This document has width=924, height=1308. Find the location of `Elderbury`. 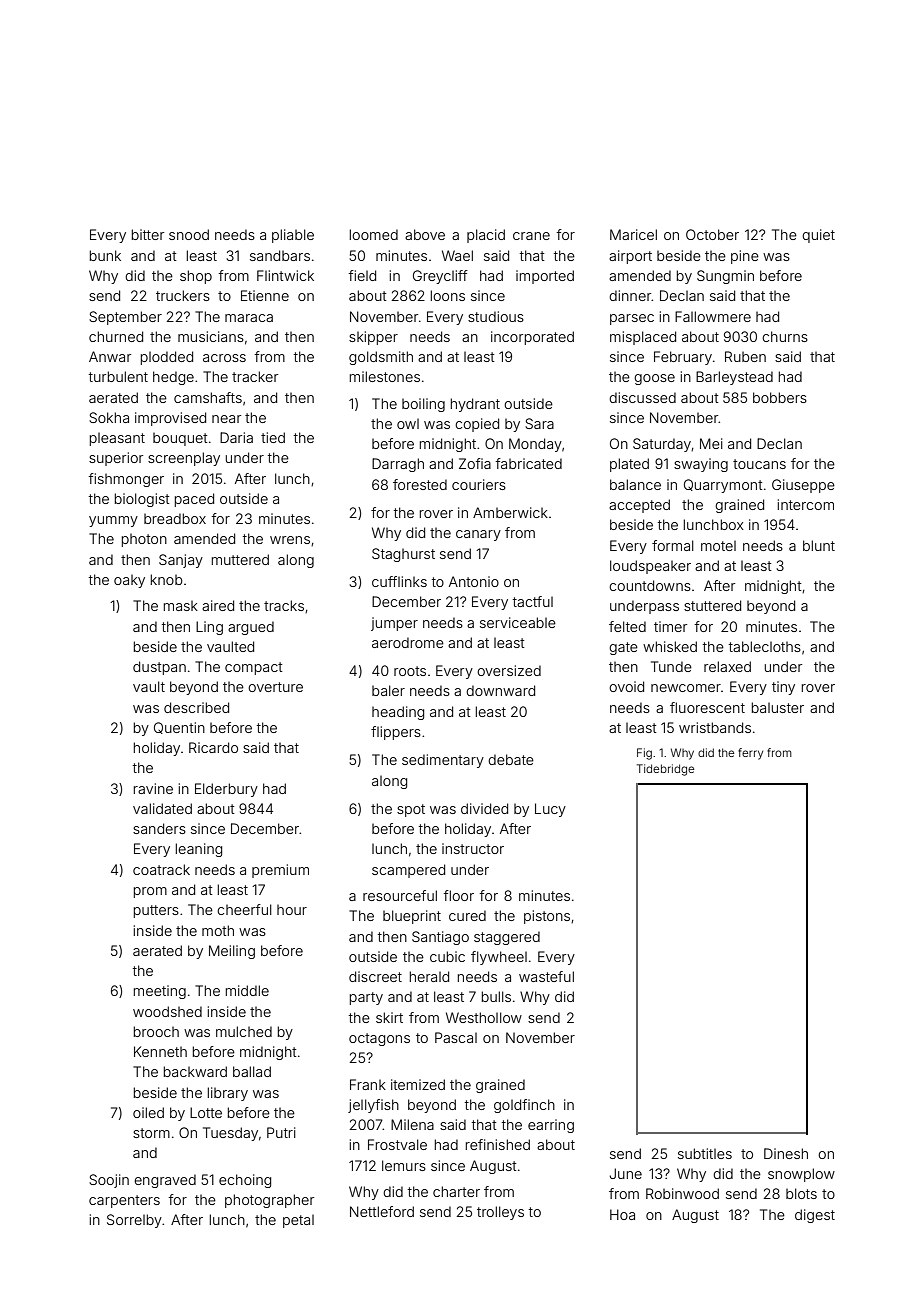

Elderbury is located at coordinates (226, 790).
